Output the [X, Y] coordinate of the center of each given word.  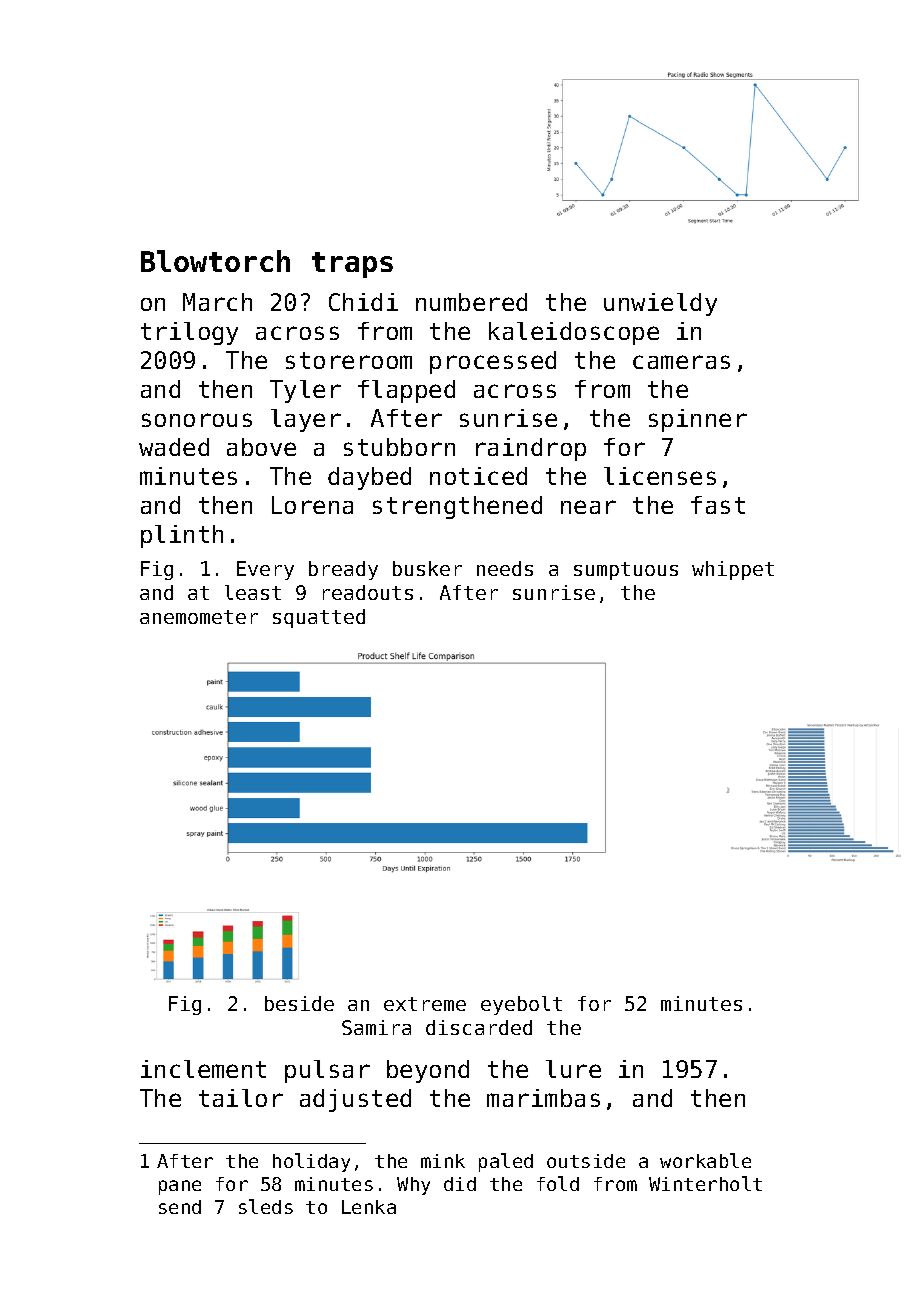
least [253, 592]
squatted [319, 618]
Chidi [363, 302]
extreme [425, 1004]
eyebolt [521, 1005]
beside [299, 1003]
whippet [733, 570]
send [180, 1207]
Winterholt [705, 1183]
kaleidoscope [574, 333]
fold [558, 1183]
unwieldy [660, 304]
